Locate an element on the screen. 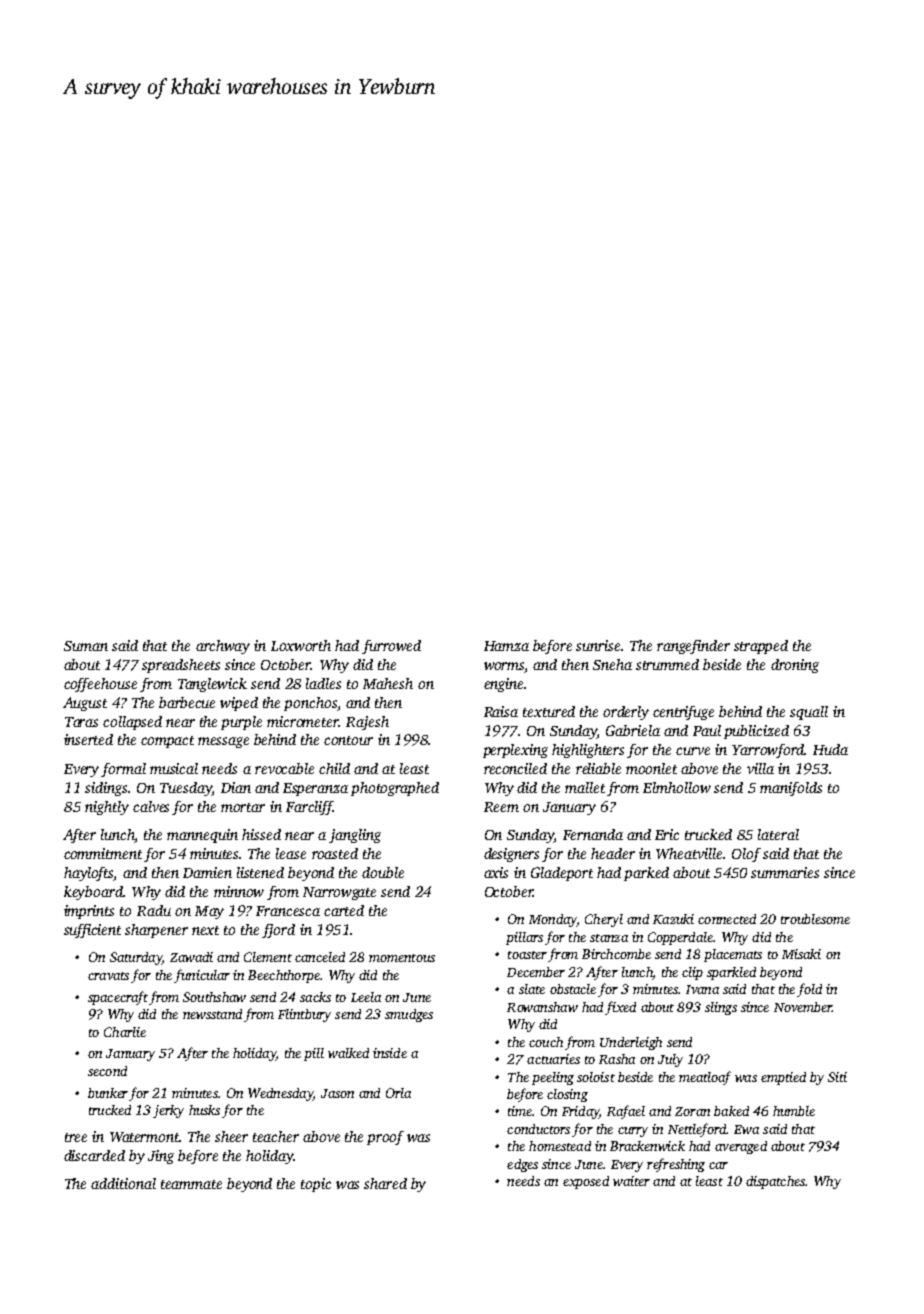 The width and height of the screenshot is (924, 1314). strapped is located at coordinates (761, 647).
